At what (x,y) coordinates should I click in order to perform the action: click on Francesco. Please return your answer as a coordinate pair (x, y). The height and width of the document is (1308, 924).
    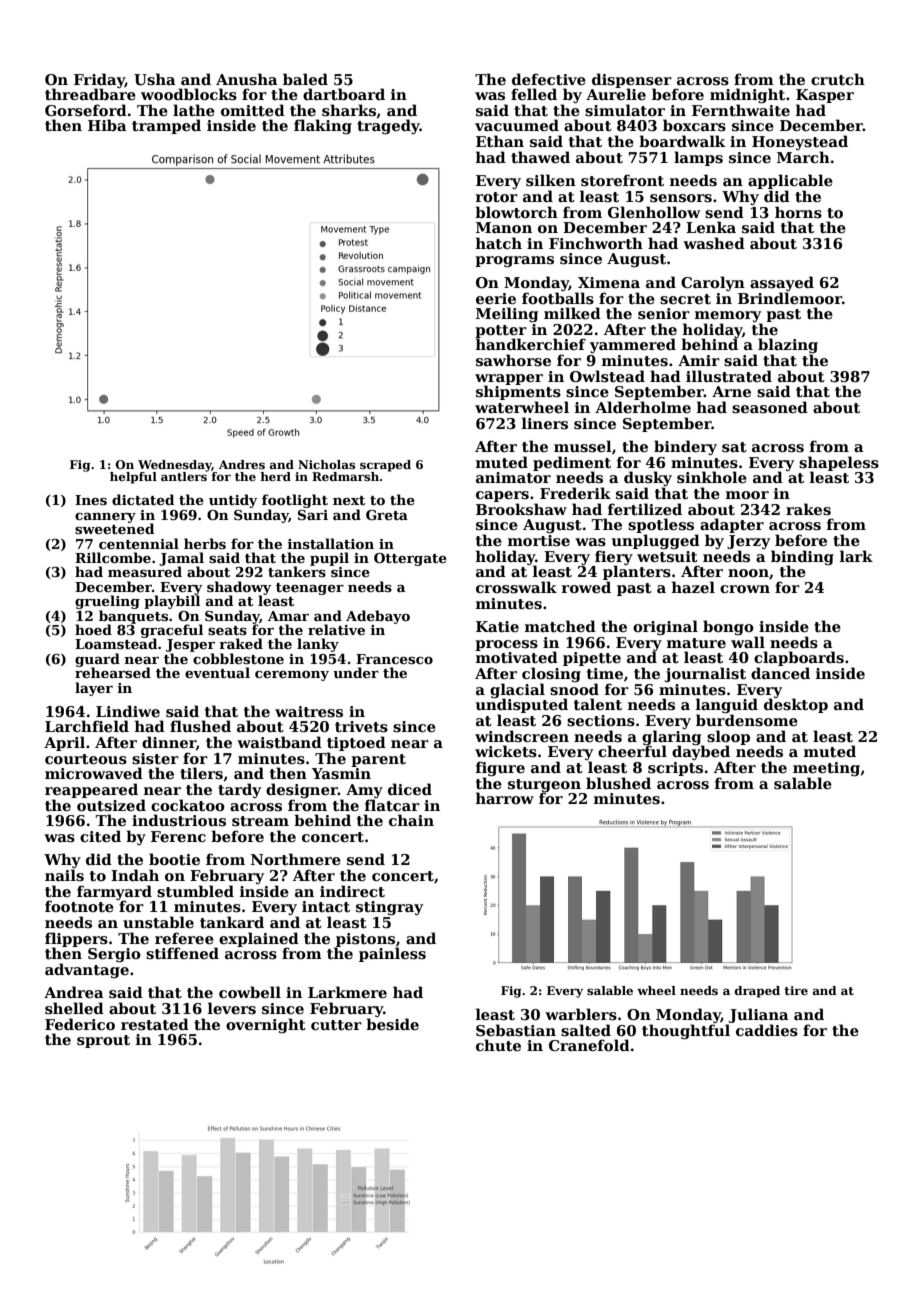
    Looking at the image, I should click on (394, 659).
